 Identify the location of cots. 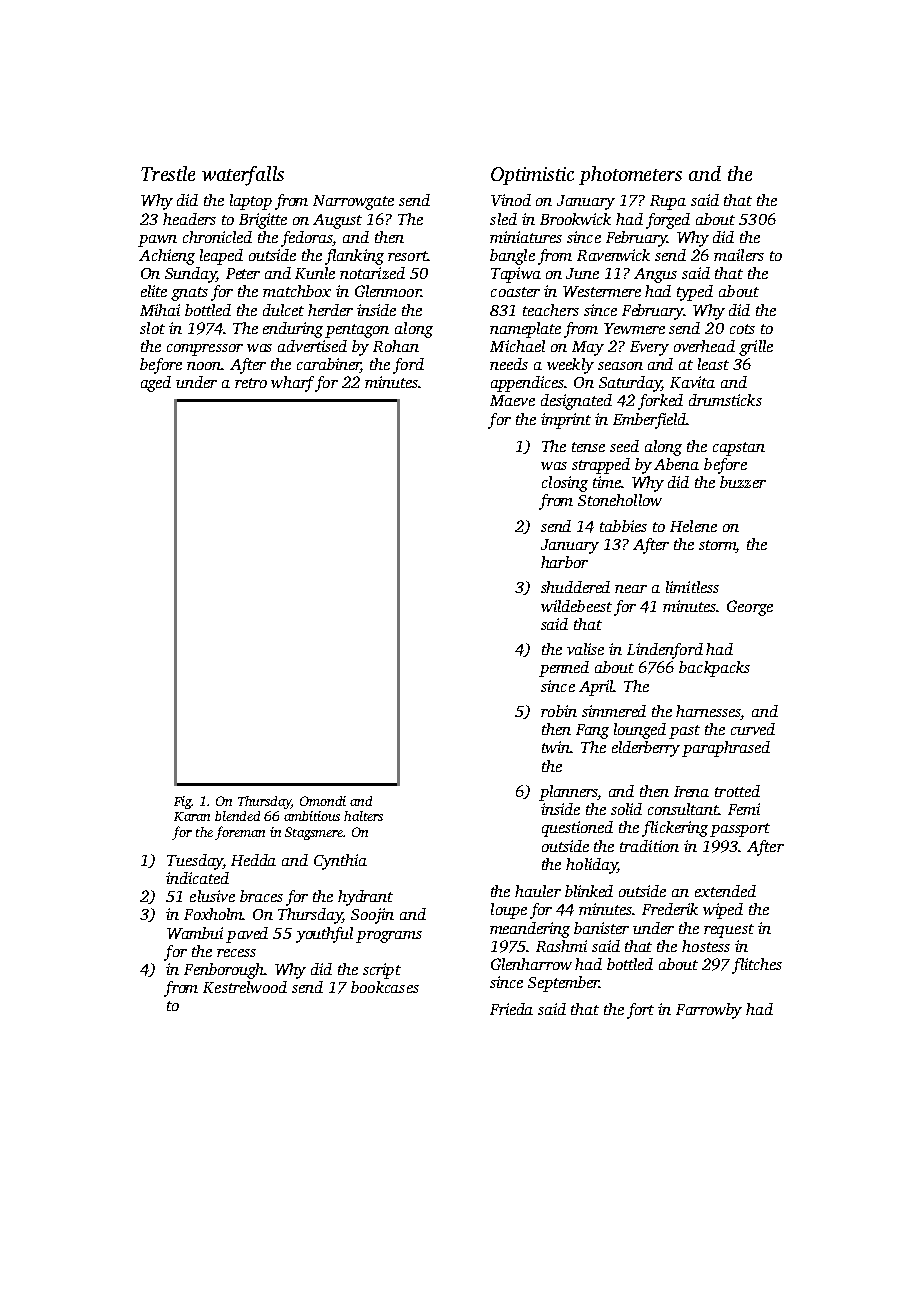
(742, 329).
